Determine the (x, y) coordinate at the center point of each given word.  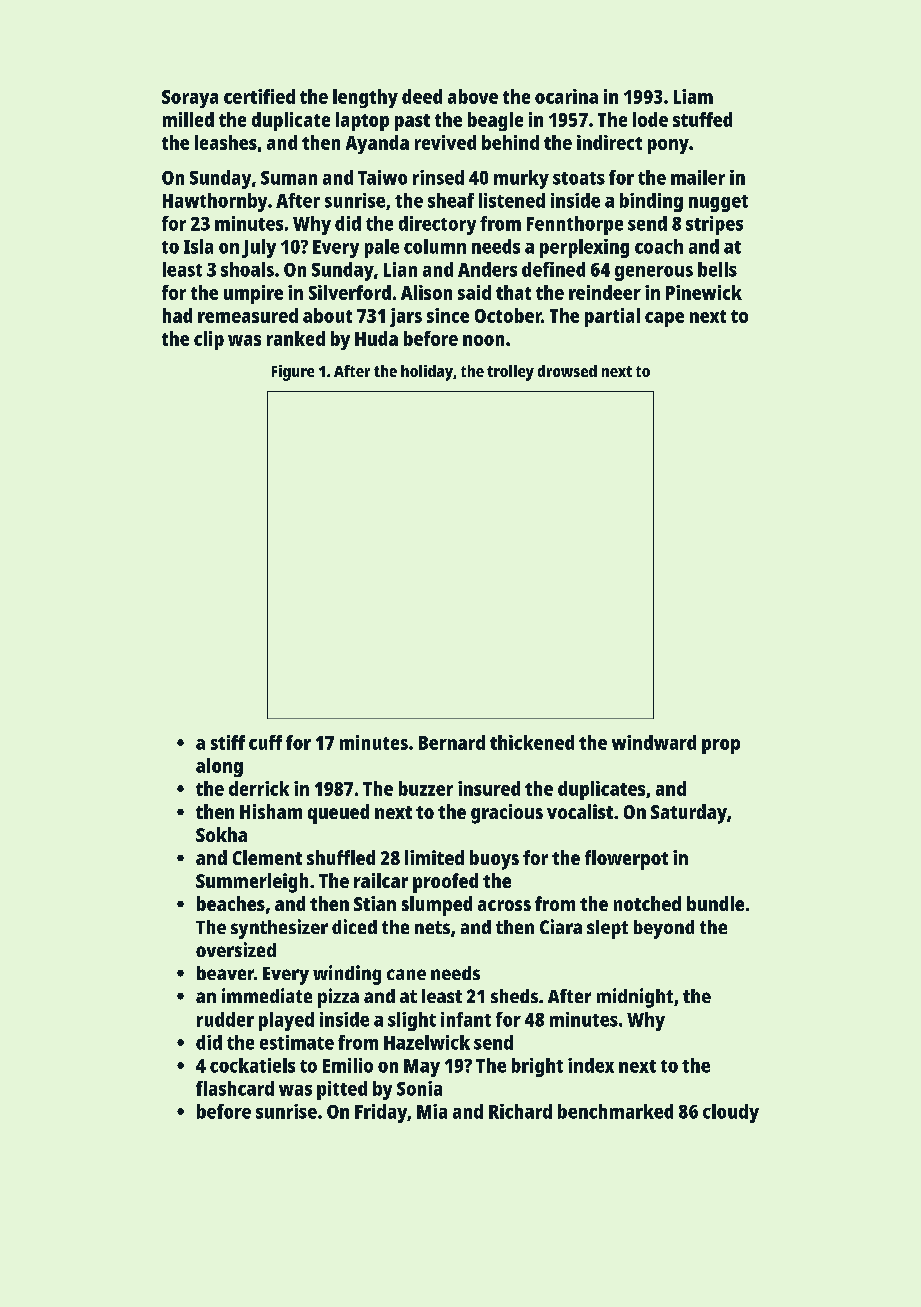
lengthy (365, 98)
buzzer (426, 788)
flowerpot (626, 860)
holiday (427, 373)
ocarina (566, 96)
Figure (293, 373)
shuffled (341, 857)
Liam (693, 96)
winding (347, 975)
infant (466, 1019)
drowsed (567, 371)
